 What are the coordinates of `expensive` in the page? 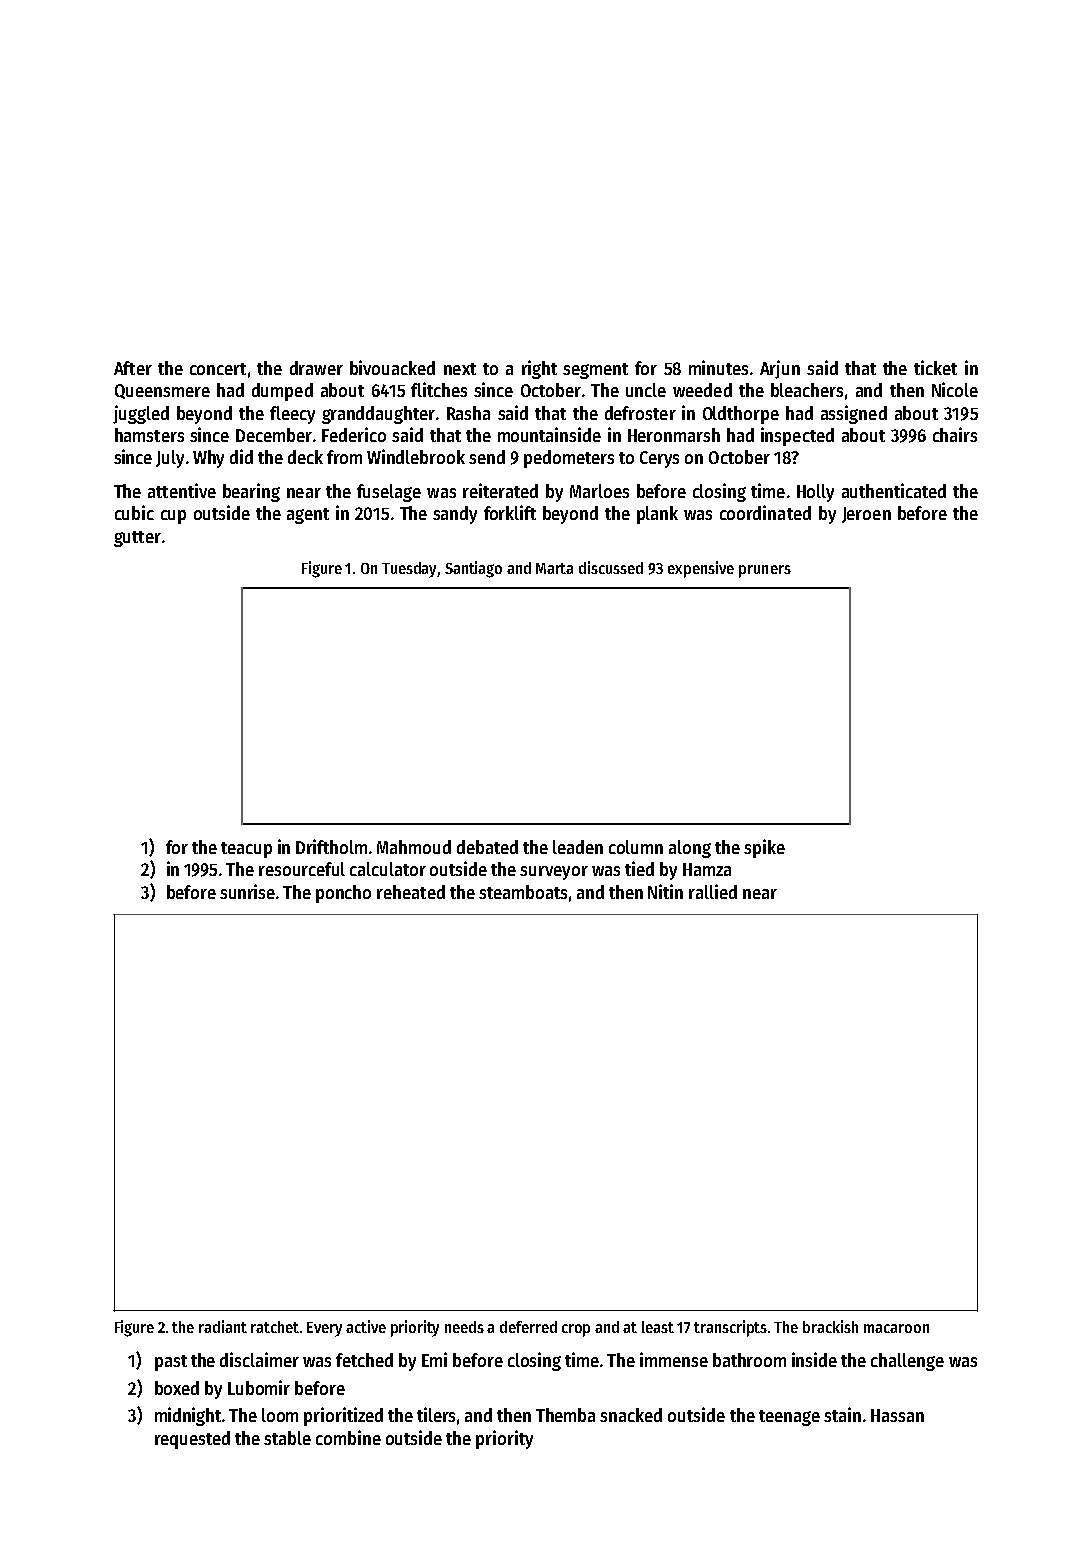 It's located at (701, 569).
